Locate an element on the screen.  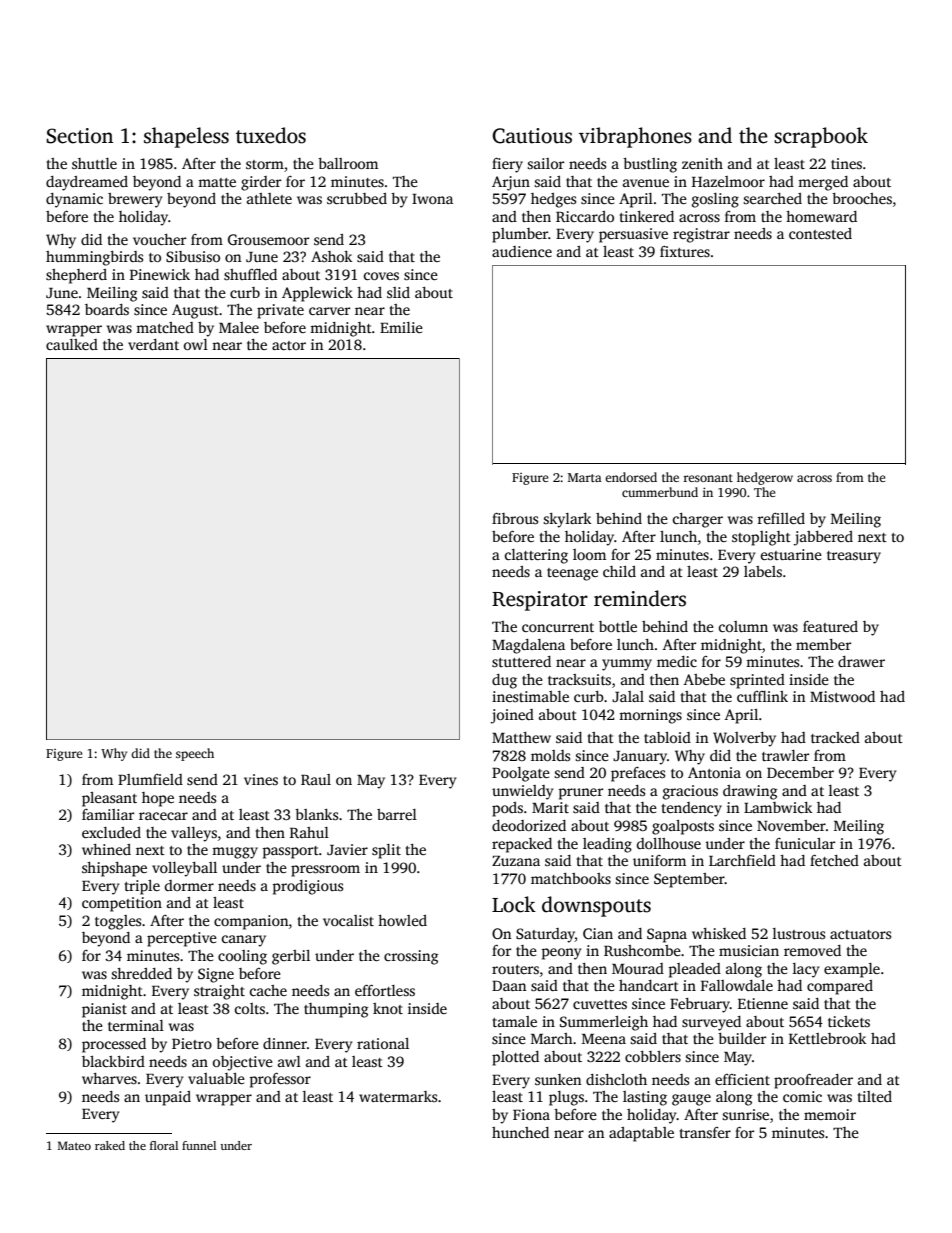
athlete is located at coordinates (269, 198).
